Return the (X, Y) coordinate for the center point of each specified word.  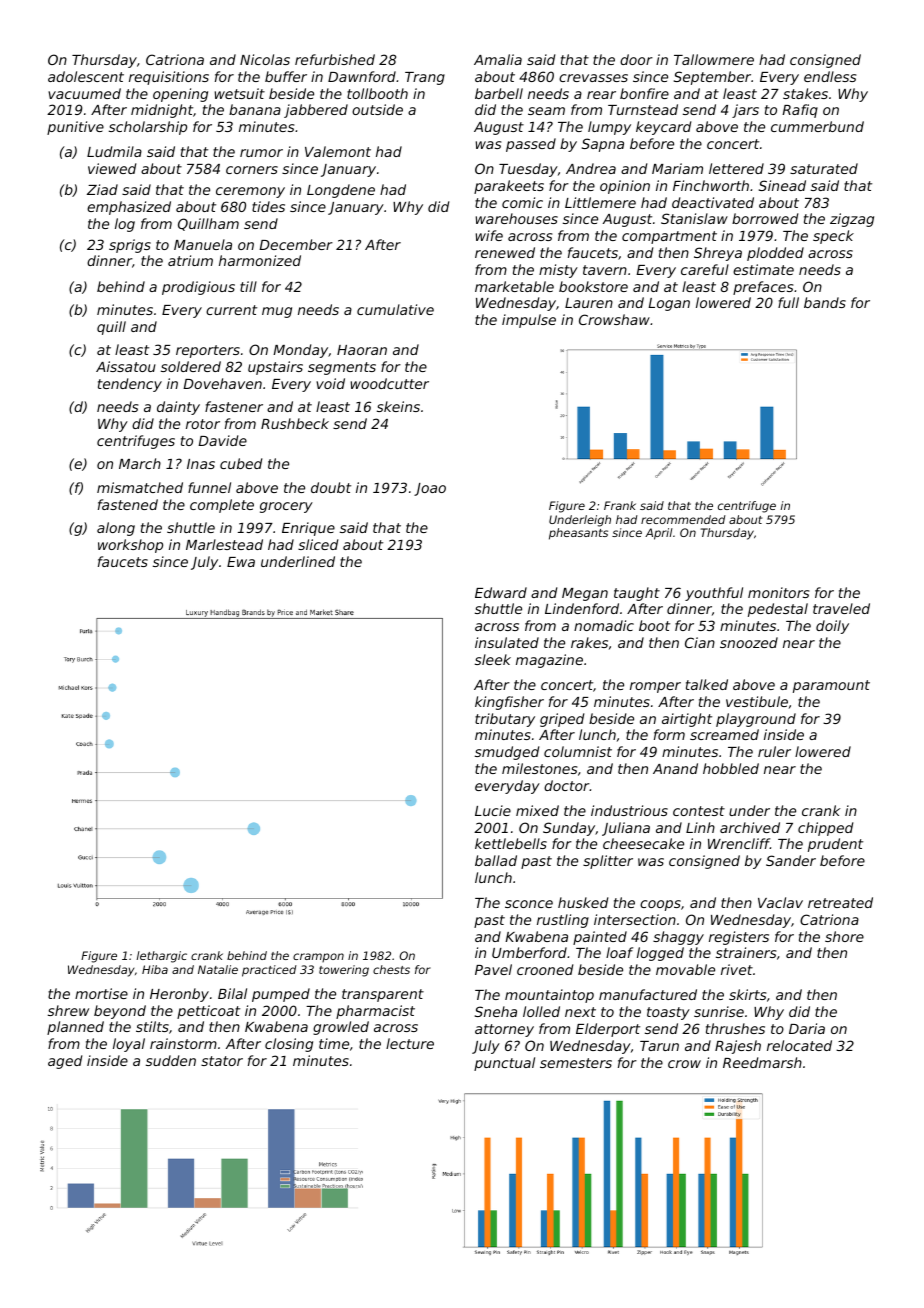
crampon (318, 957)
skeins (398, 406)
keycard (663, 128)
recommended (683, 519)
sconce (529, 904)
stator (222, 1061)
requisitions (169, 78)
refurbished (335, 59)
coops (660, 905)
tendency (130, 385)
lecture (410, 1043)
